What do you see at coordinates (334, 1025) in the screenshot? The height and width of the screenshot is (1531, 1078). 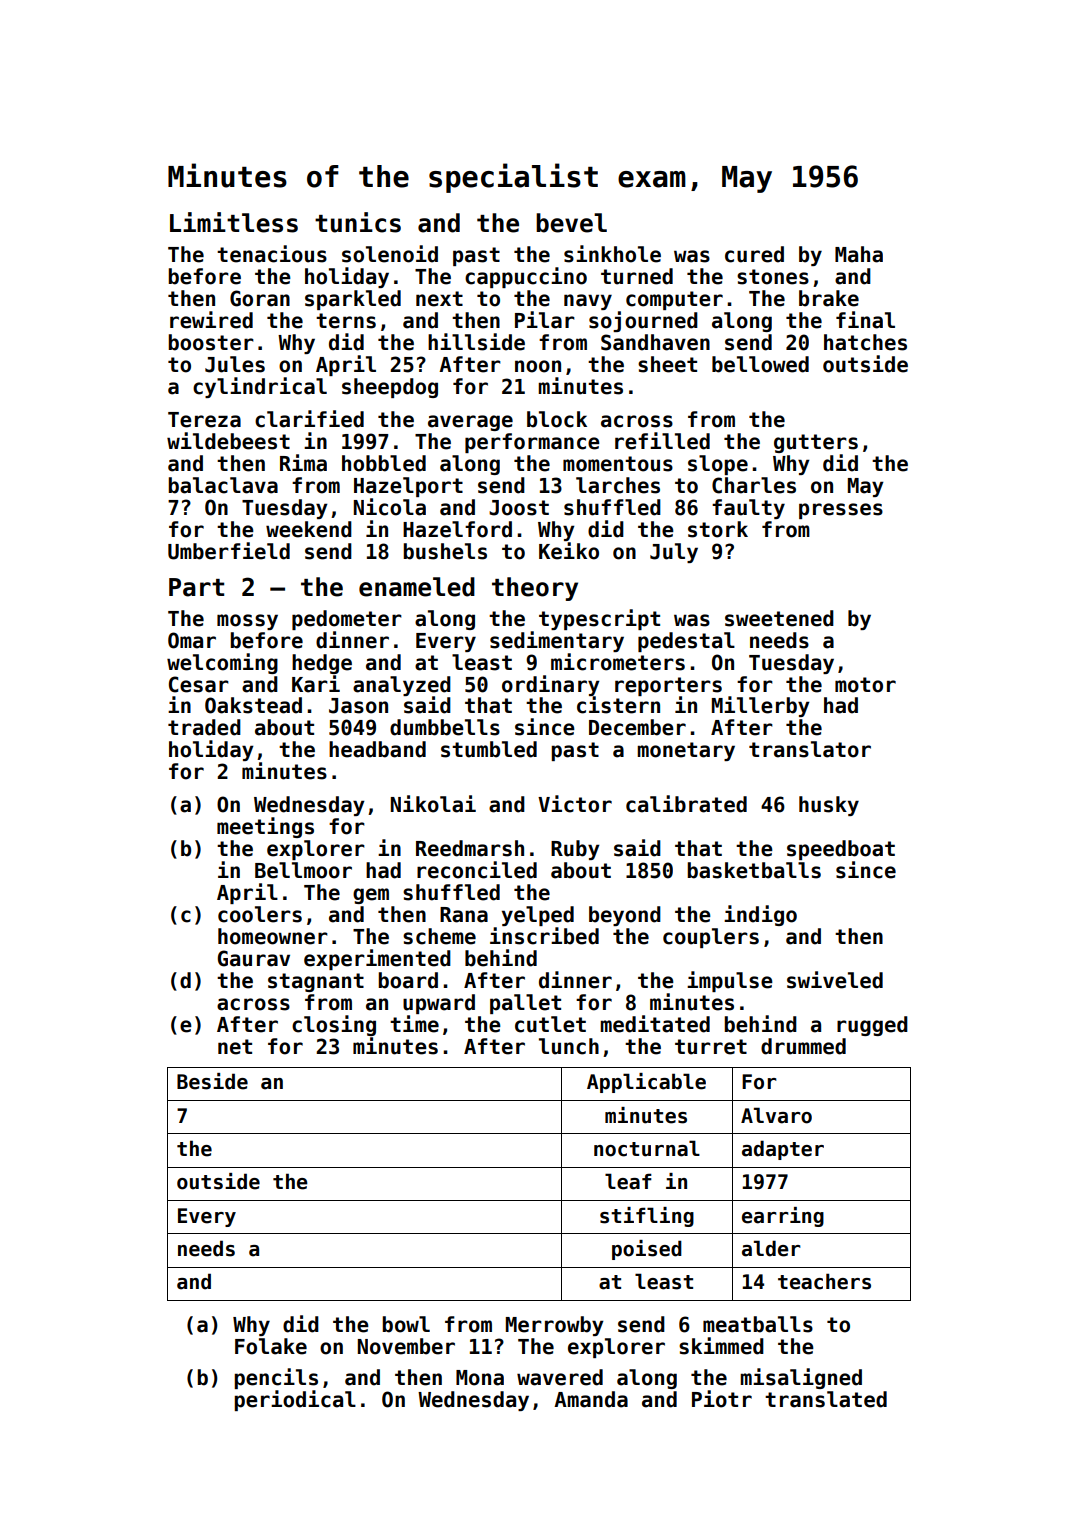 I see `closing` at bounding box center [334, 1025].
